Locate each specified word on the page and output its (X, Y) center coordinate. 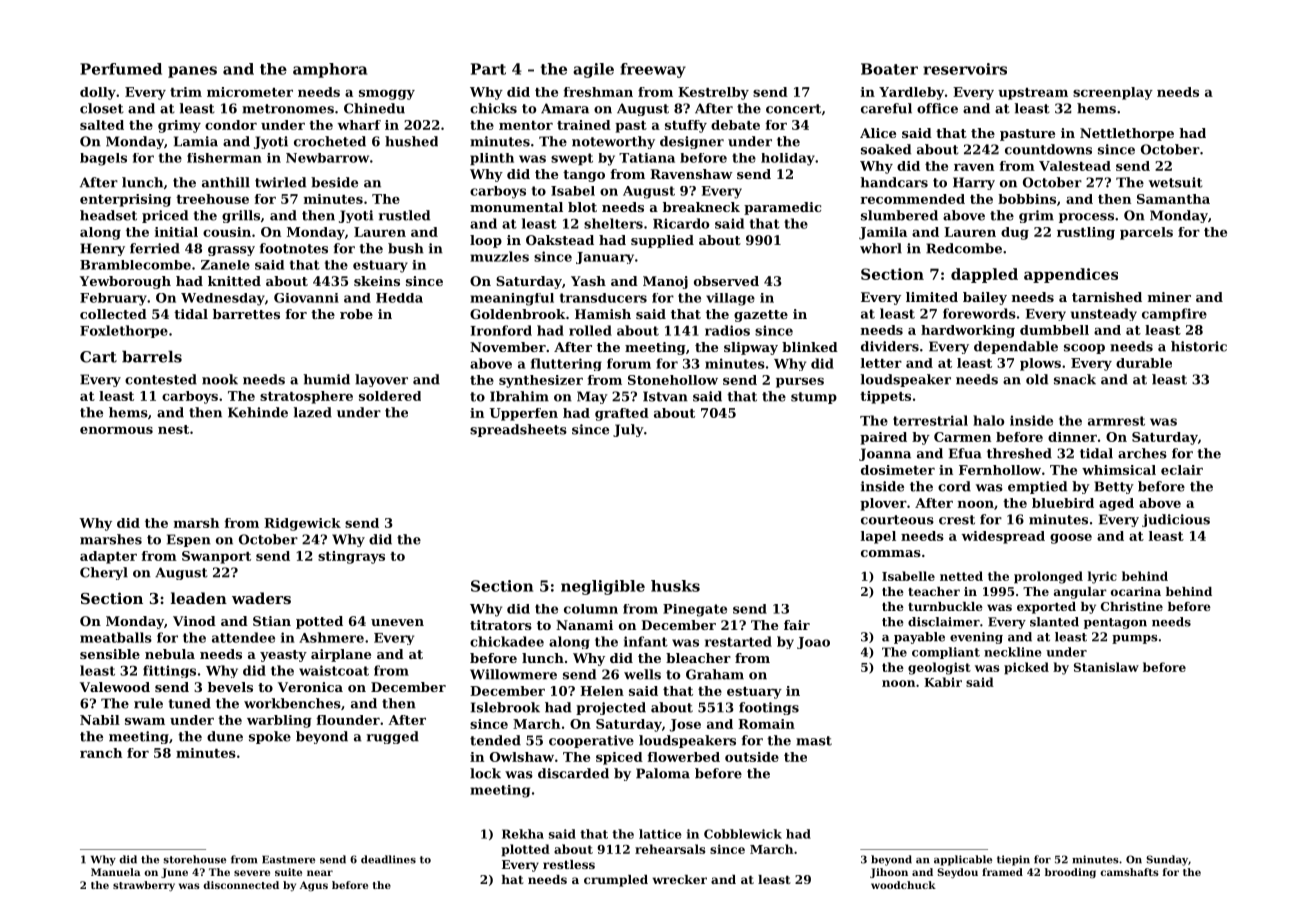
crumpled (616, 881)
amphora (330, 70)
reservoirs (965, 69)
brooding (1070, 873)
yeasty (283, 656)
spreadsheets (518, 430)
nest (173, 429)
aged (1116, 504)
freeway (653, 70)
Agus (314, 886)
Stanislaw (1106, 667)
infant (646, 641)
